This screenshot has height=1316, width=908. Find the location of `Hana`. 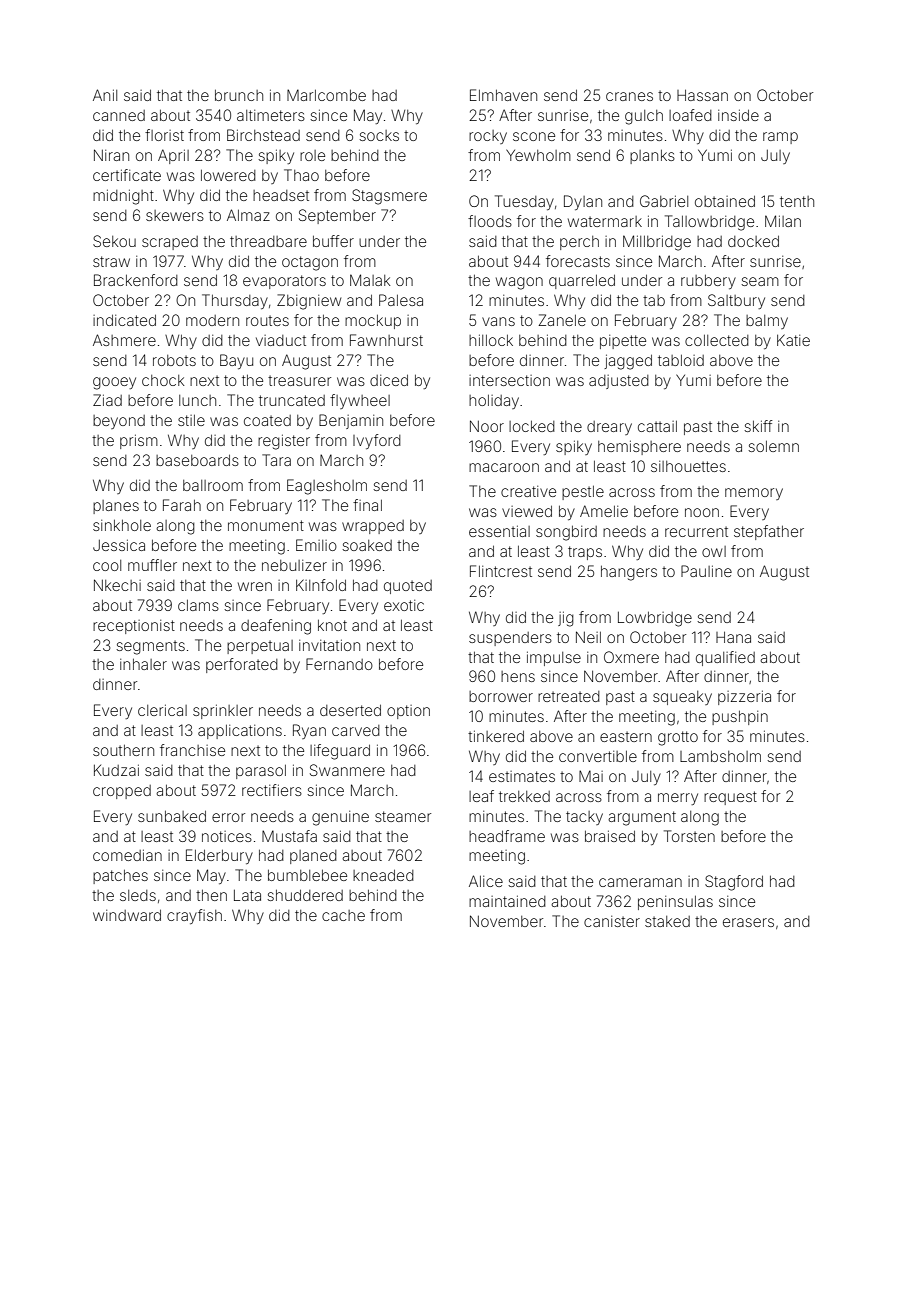

Hana is located at coordinates (733, 637).
